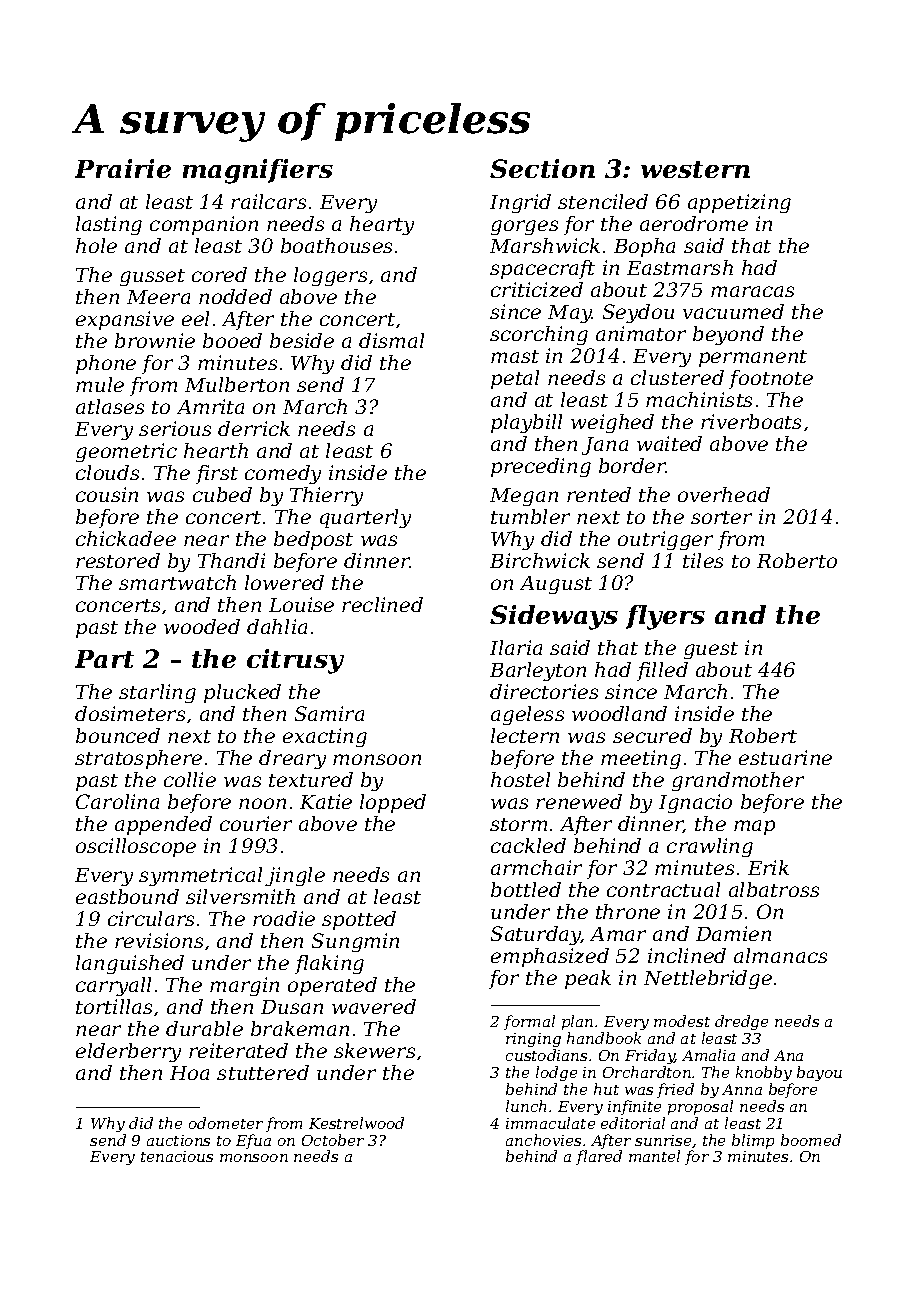 This page has width=924, height=1311. What do you see at coordinates (333, 1140) in the page?
I see `October` at bounding box center [333, 1140].
